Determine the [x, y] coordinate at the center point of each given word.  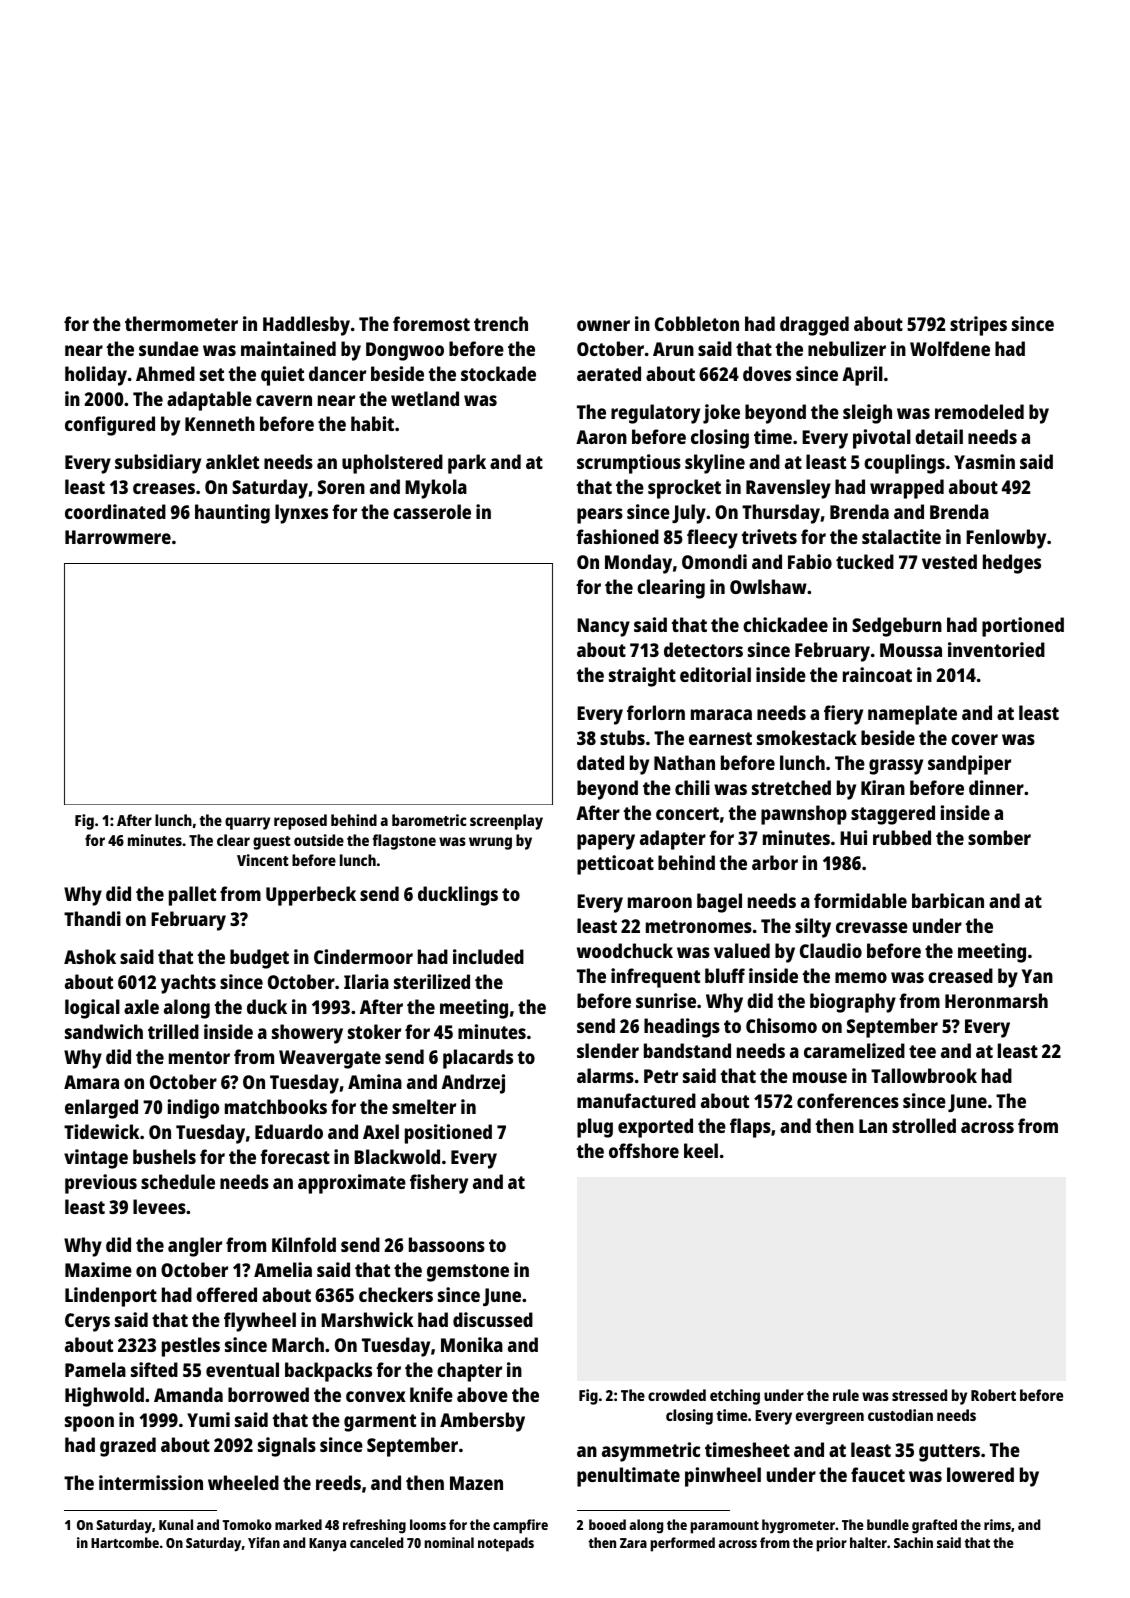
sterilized [432, 981]
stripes [978, 326]
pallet [192, 896]
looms [428, 1524]
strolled [924, 1125]
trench [501, 323]
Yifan [264, 1542]
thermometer [181, 323]
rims [997, 1524]
